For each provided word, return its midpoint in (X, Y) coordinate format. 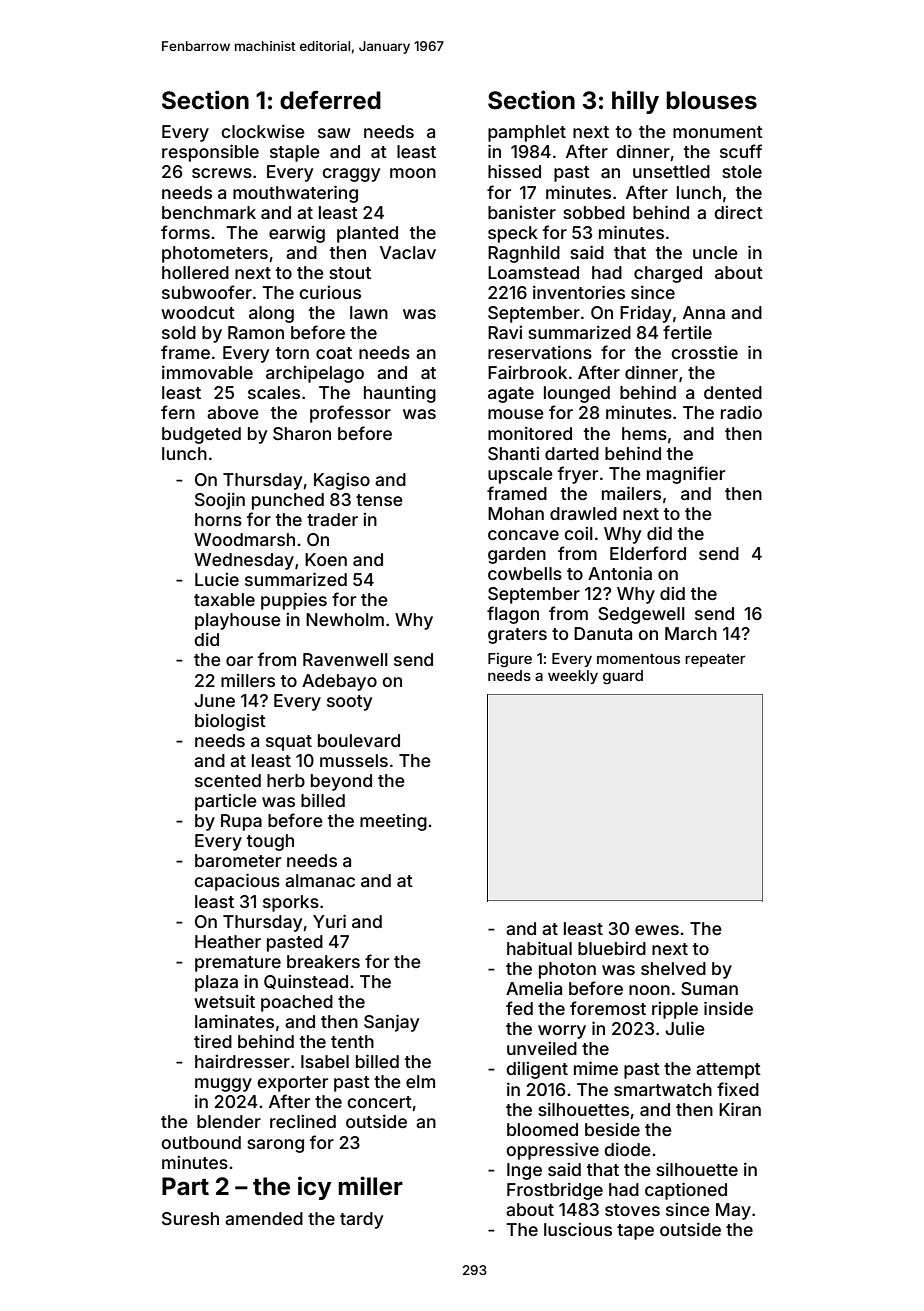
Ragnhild (524, 254)
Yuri (329, 921)
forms (185, 232)
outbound (201, 1142)
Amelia (534, 988)
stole (742, 171)
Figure (510, 660)
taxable (224, 599)
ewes (657, 930)
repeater (715, 660)
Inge (524, 1171)
